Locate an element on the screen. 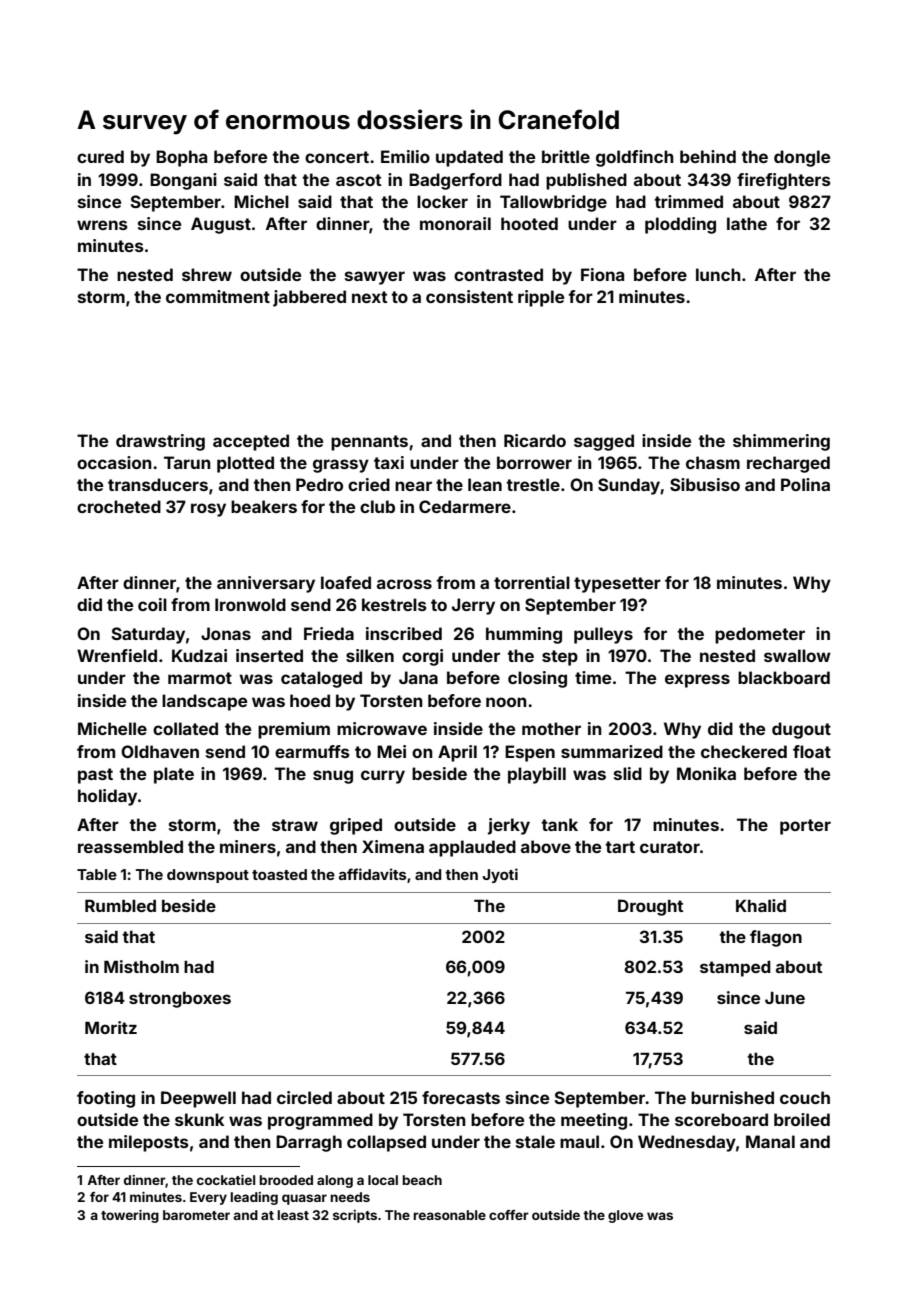 Image resolution: width=908 pixels, height=1316 pixels. grassy is located at coordinates (341, 466).
